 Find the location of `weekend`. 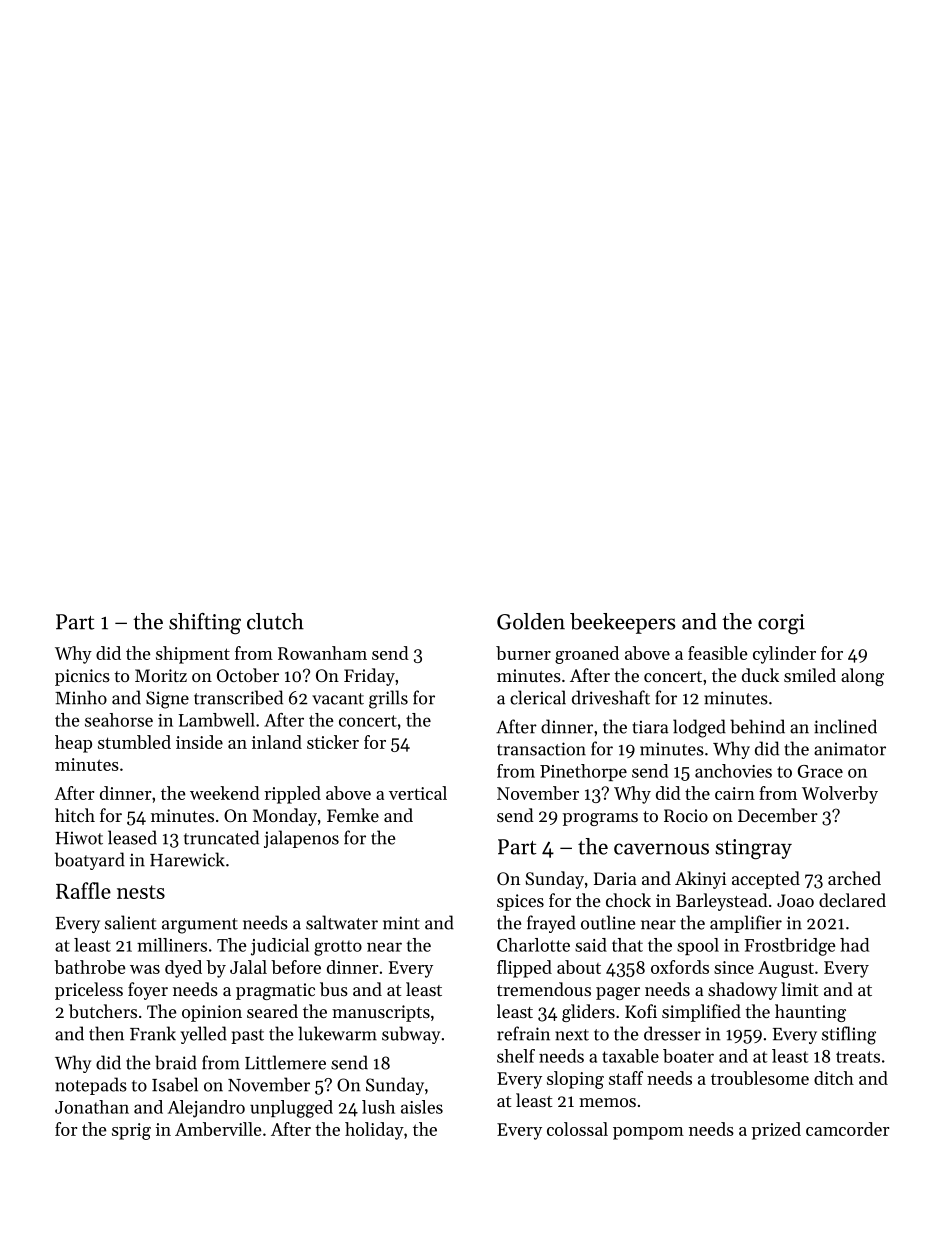

weekend is located at coordinates (225, 793).
